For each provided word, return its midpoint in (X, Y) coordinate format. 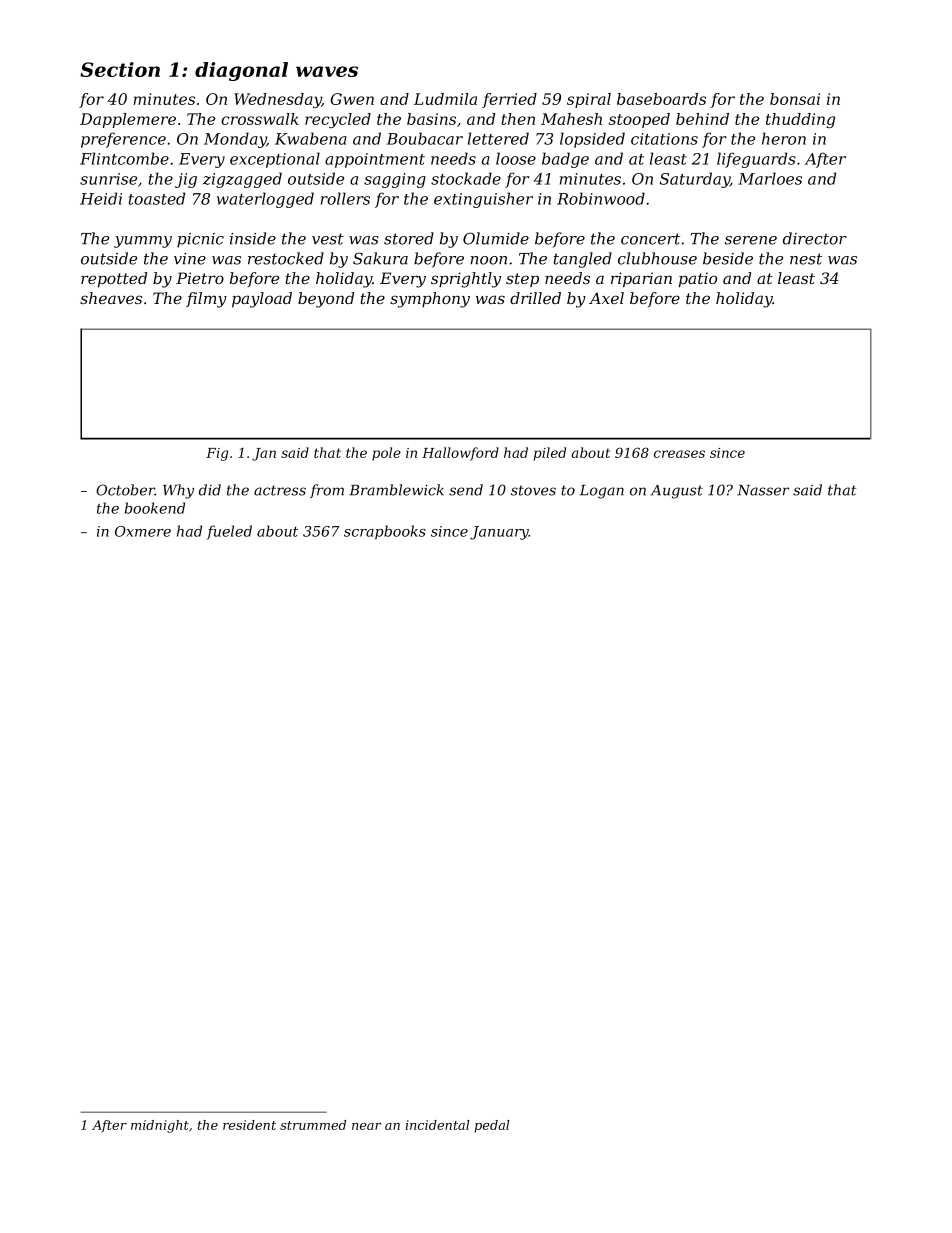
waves (327, 71)
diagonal (241, 71)
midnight (160, 1126)
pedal (491, 1126)
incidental (437, 1125)
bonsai (795, 99)
